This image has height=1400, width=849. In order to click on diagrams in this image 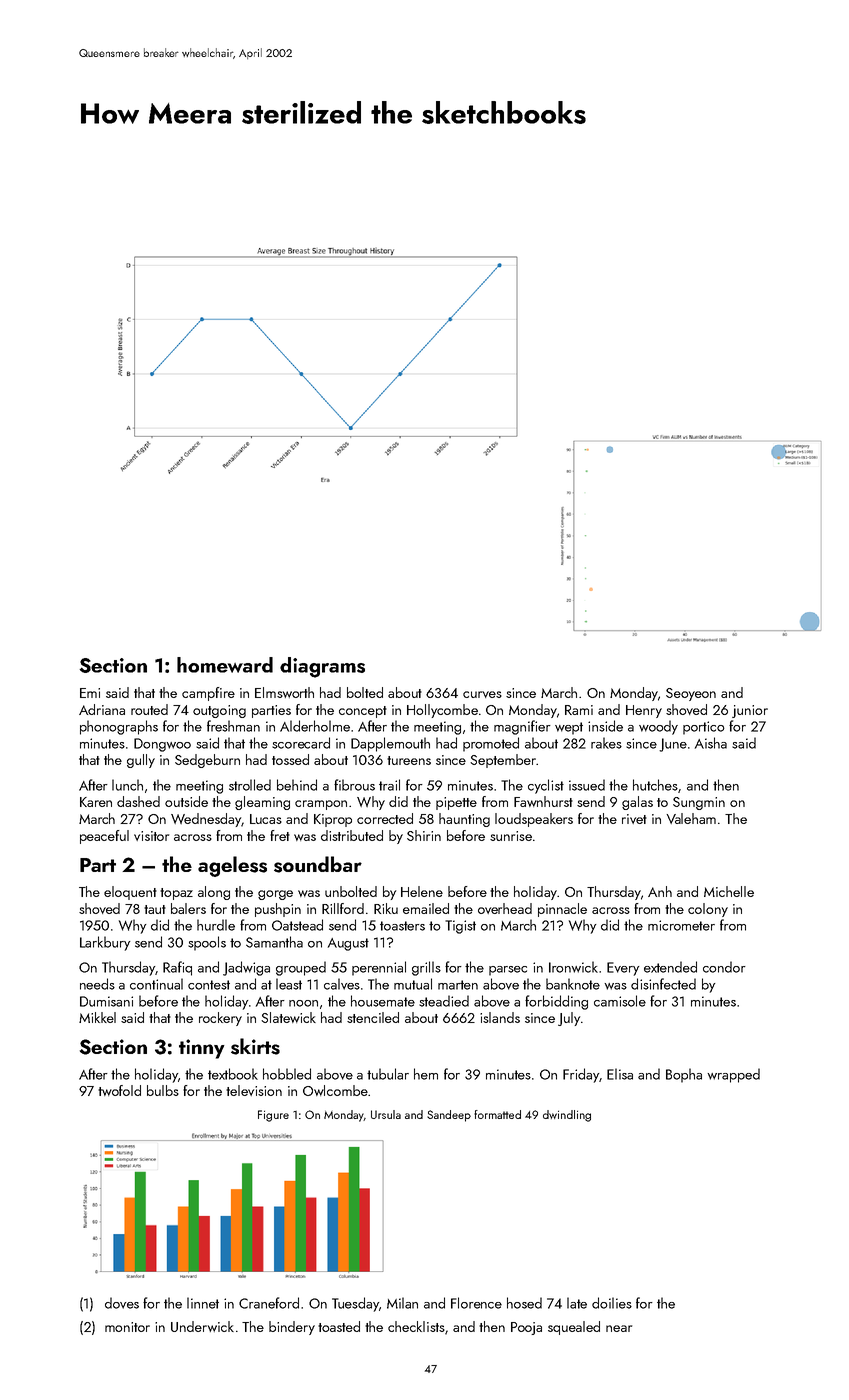, I will do `click(322, 667)`.
